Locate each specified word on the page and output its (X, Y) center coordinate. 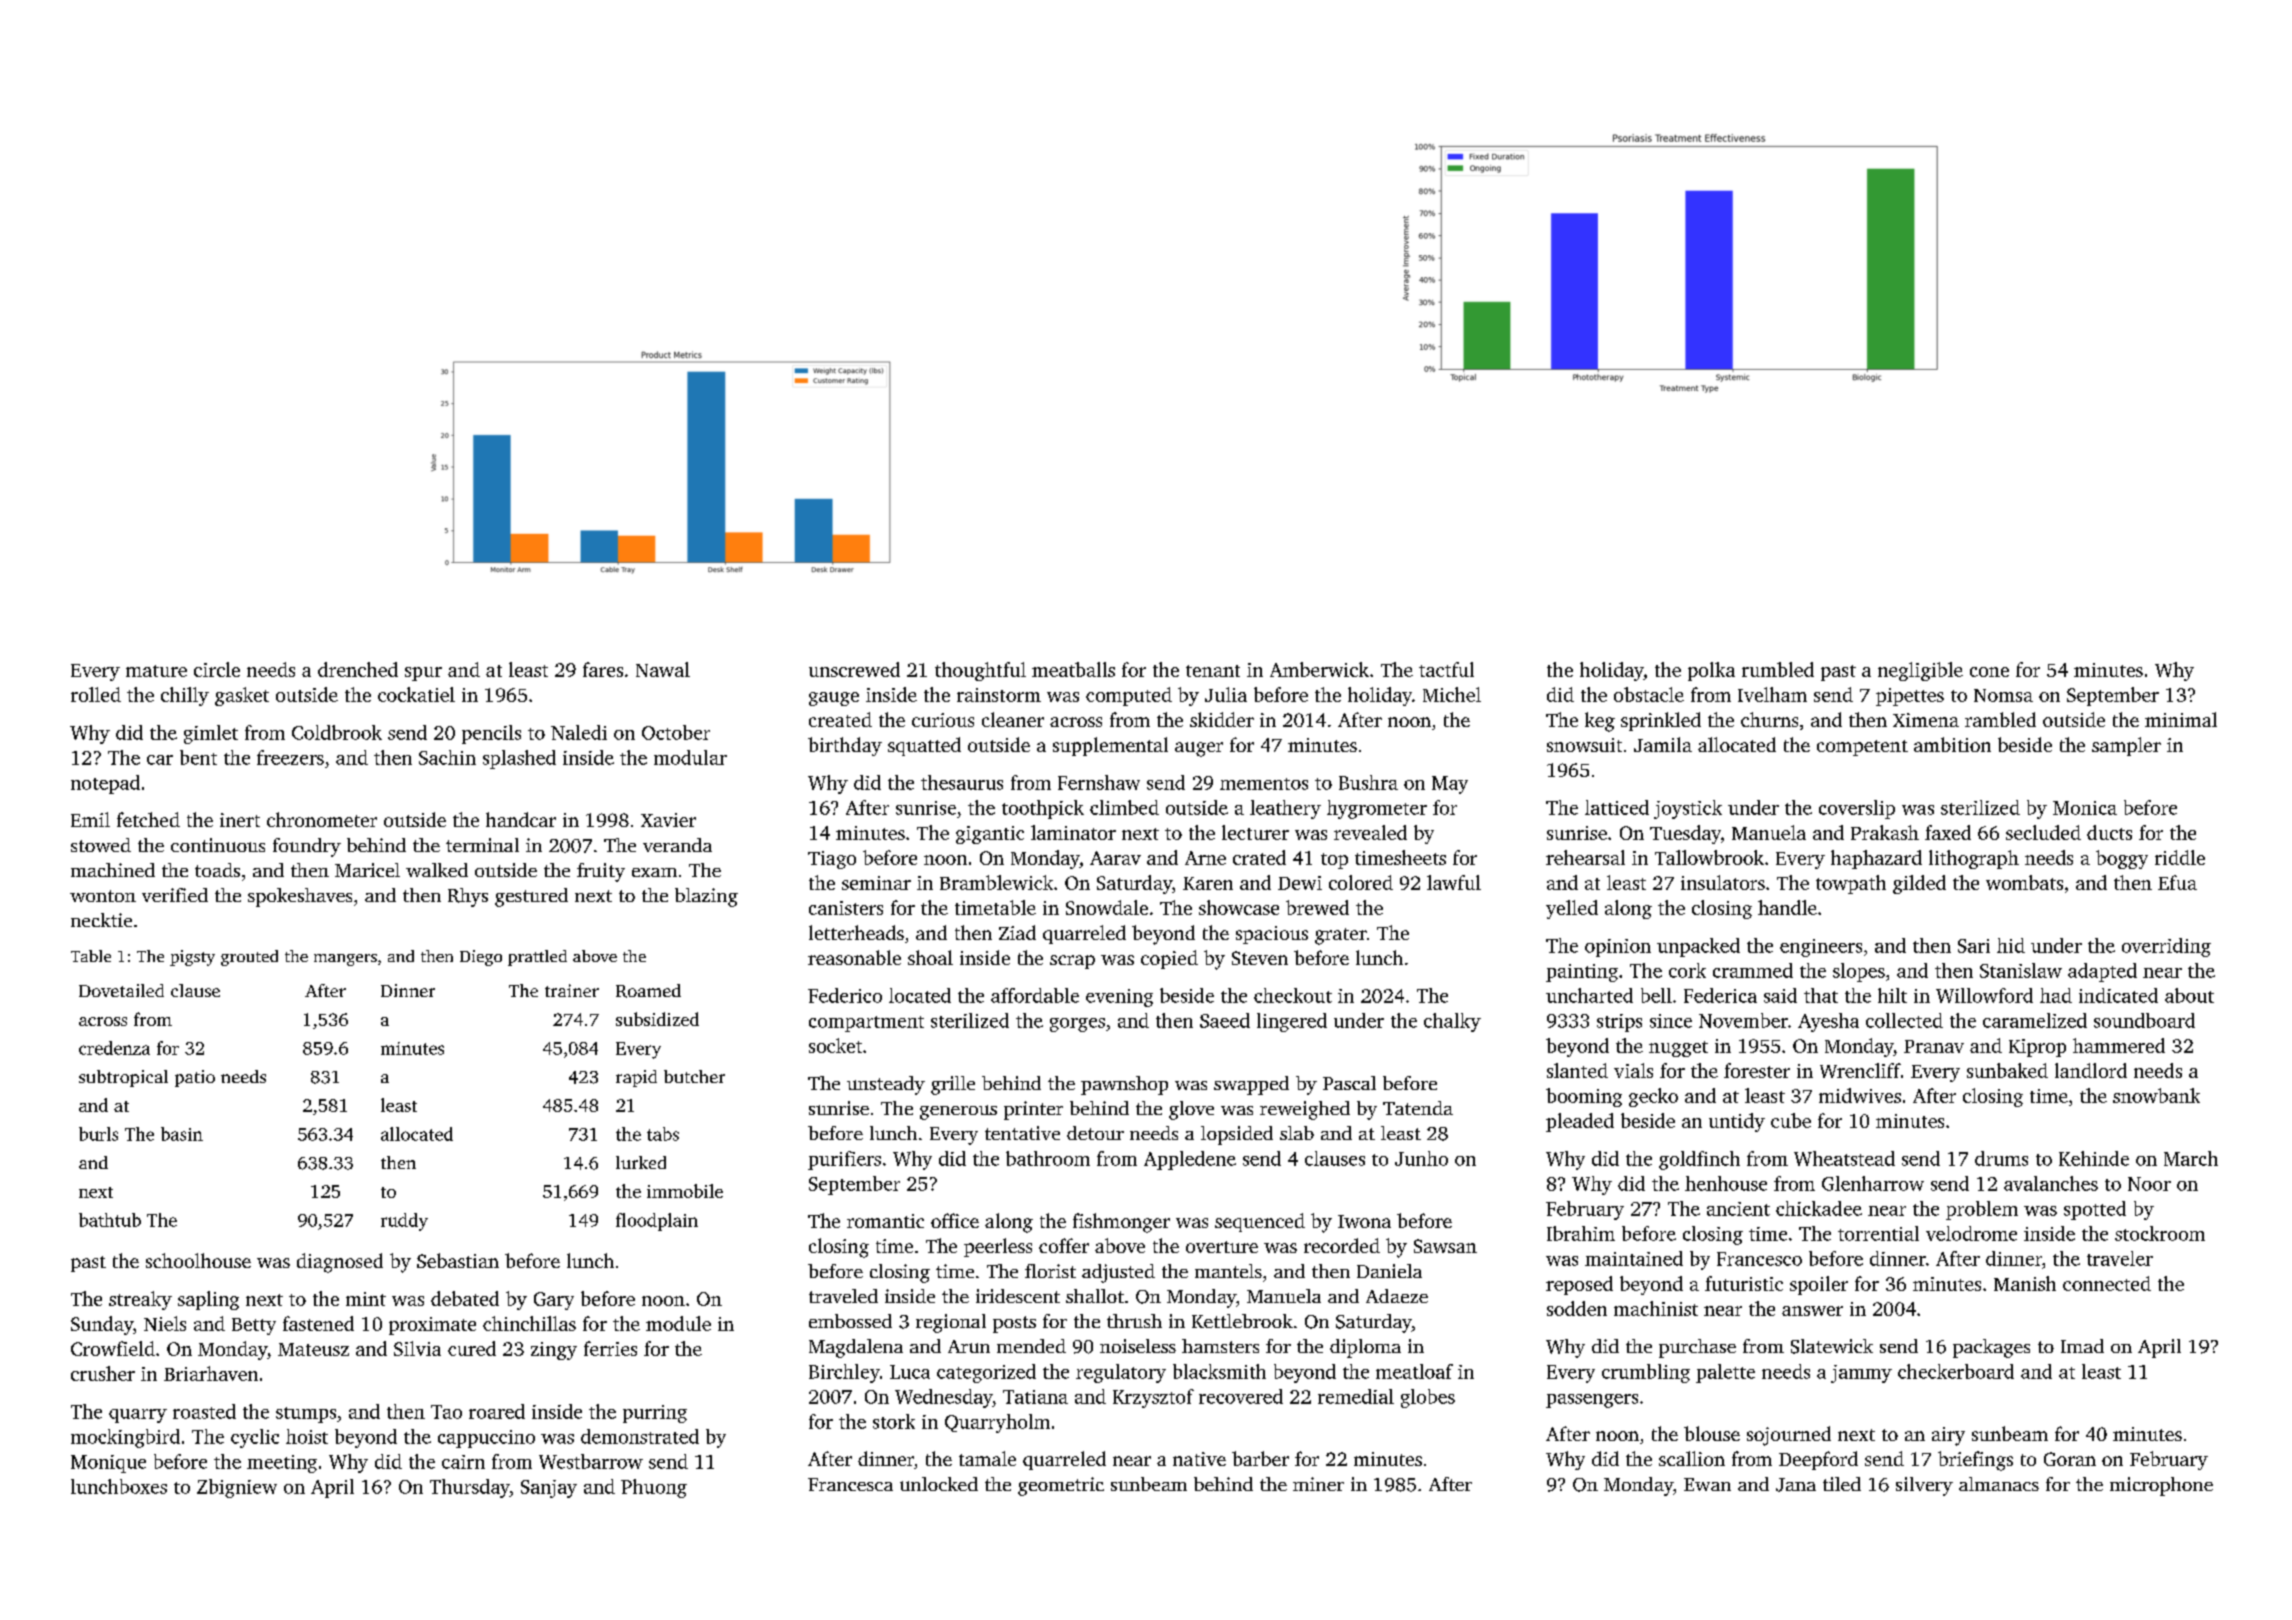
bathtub (110, 1220)
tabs (663, 1134)
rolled (96, 694)
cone (1989, 672)
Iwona (1364, 1221)
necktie (101, 920)
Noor (2149, 1184)
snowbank (2156, 1095)
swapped (1251, 1085)
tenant (1213, 671)
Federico (845, 995)
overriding (2166, 947)
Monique (108, 1464)
